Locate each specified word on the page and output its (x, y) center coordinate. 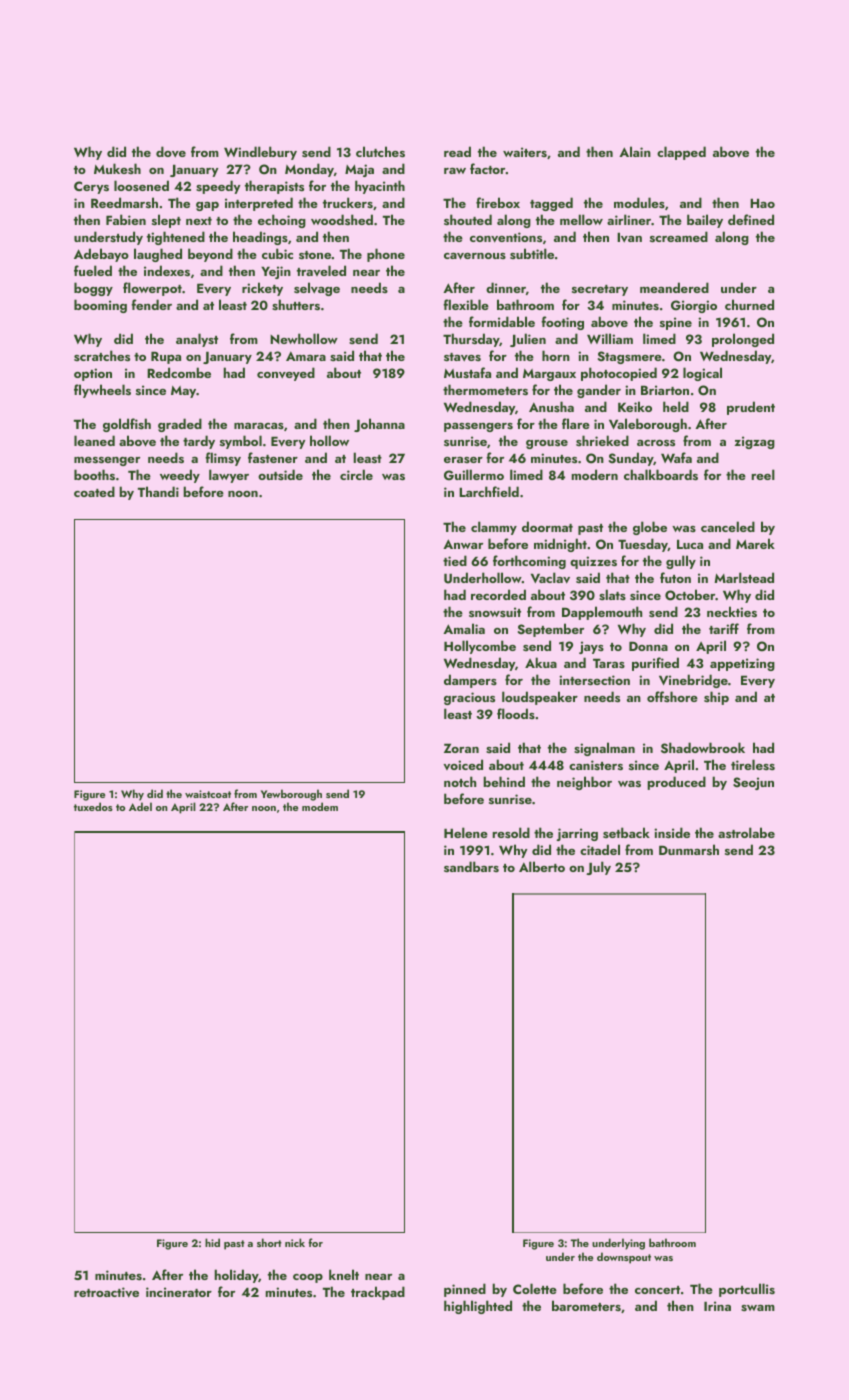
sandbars (471, 866)
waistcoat (208, 794)
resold (511, 832)
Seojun (753, 783)
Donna (648, 646)
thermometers (485, 389)
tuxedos (93, 806)
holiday (237, 1276)
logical (702, 374)
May (183, 392)
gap (207, 206)
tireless (753, 764)
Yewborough (291, 795)
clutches (380, 151)
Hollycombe (480, 647)
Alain (635, 151)
